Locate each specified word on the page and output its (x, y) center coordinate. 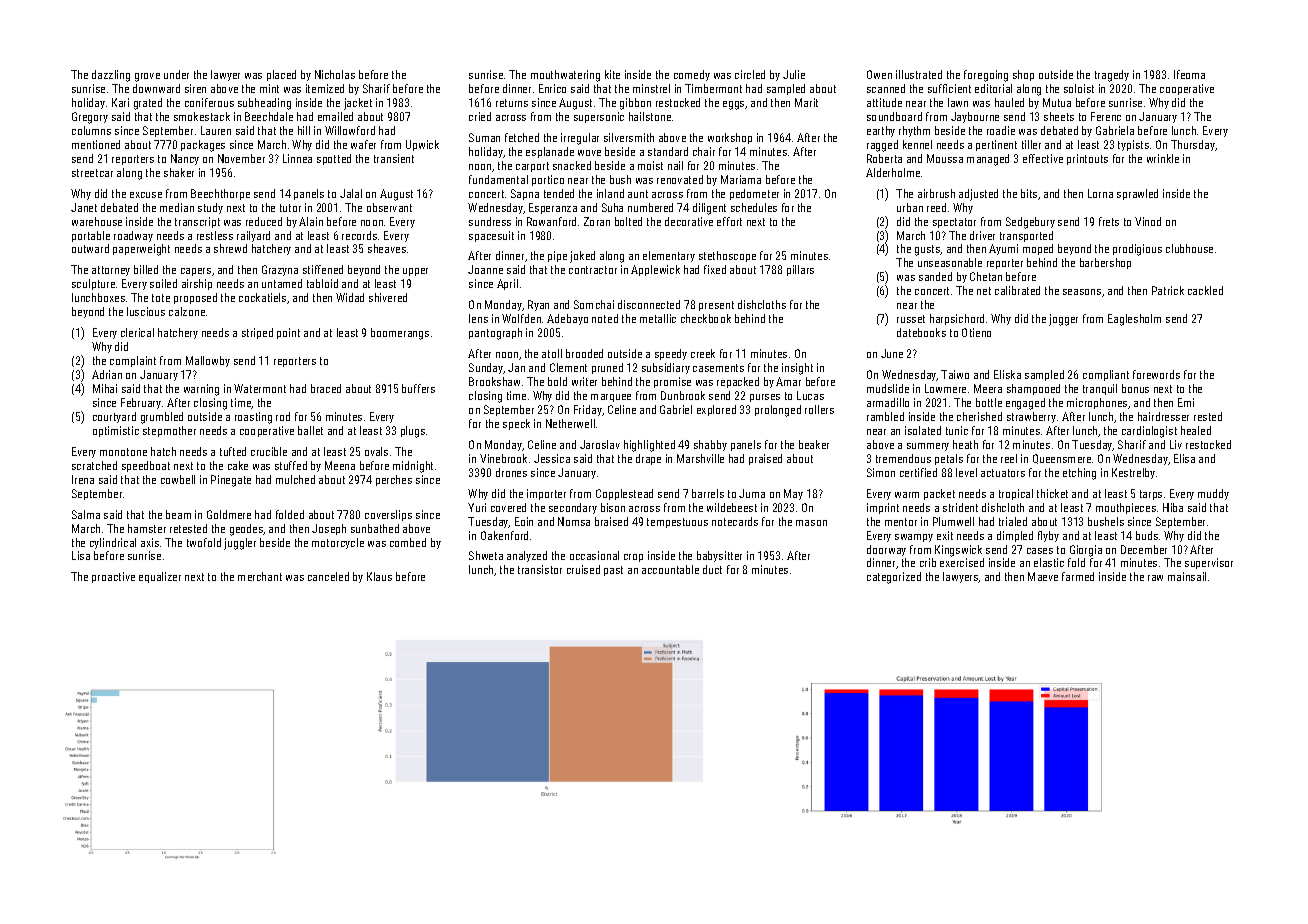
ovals (376, 451)
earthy (881, 131)
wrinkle (1163, 158)
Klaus (379, 576)
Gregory (90, 118)
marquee (611, 398)
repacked (738, 382)
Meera (988, 388)
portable (91, 236)
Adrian (107, 374)
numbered (650, 207)
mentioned (96, 144)
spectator (954, 223)
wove (589, 153)
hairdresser (1163, 416)
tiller (1031, 144)
